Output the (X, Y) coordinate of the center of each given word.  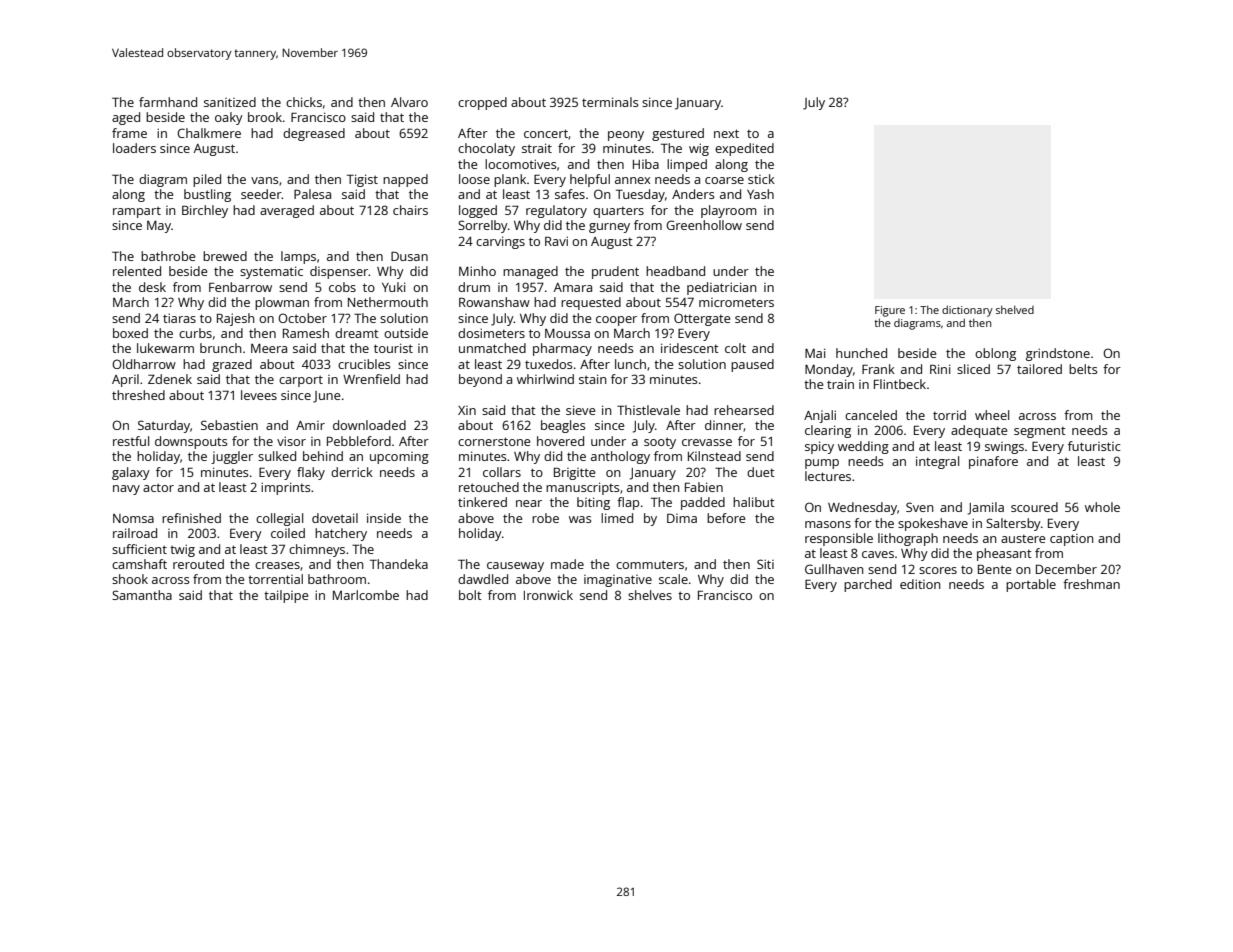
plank (510, 180)
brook (265, 117)
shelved (1015, 310)
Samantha (142, 595)
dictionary (967, 311)
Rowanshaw (494, 302)
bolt (470, 595)
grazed (232, 365)
